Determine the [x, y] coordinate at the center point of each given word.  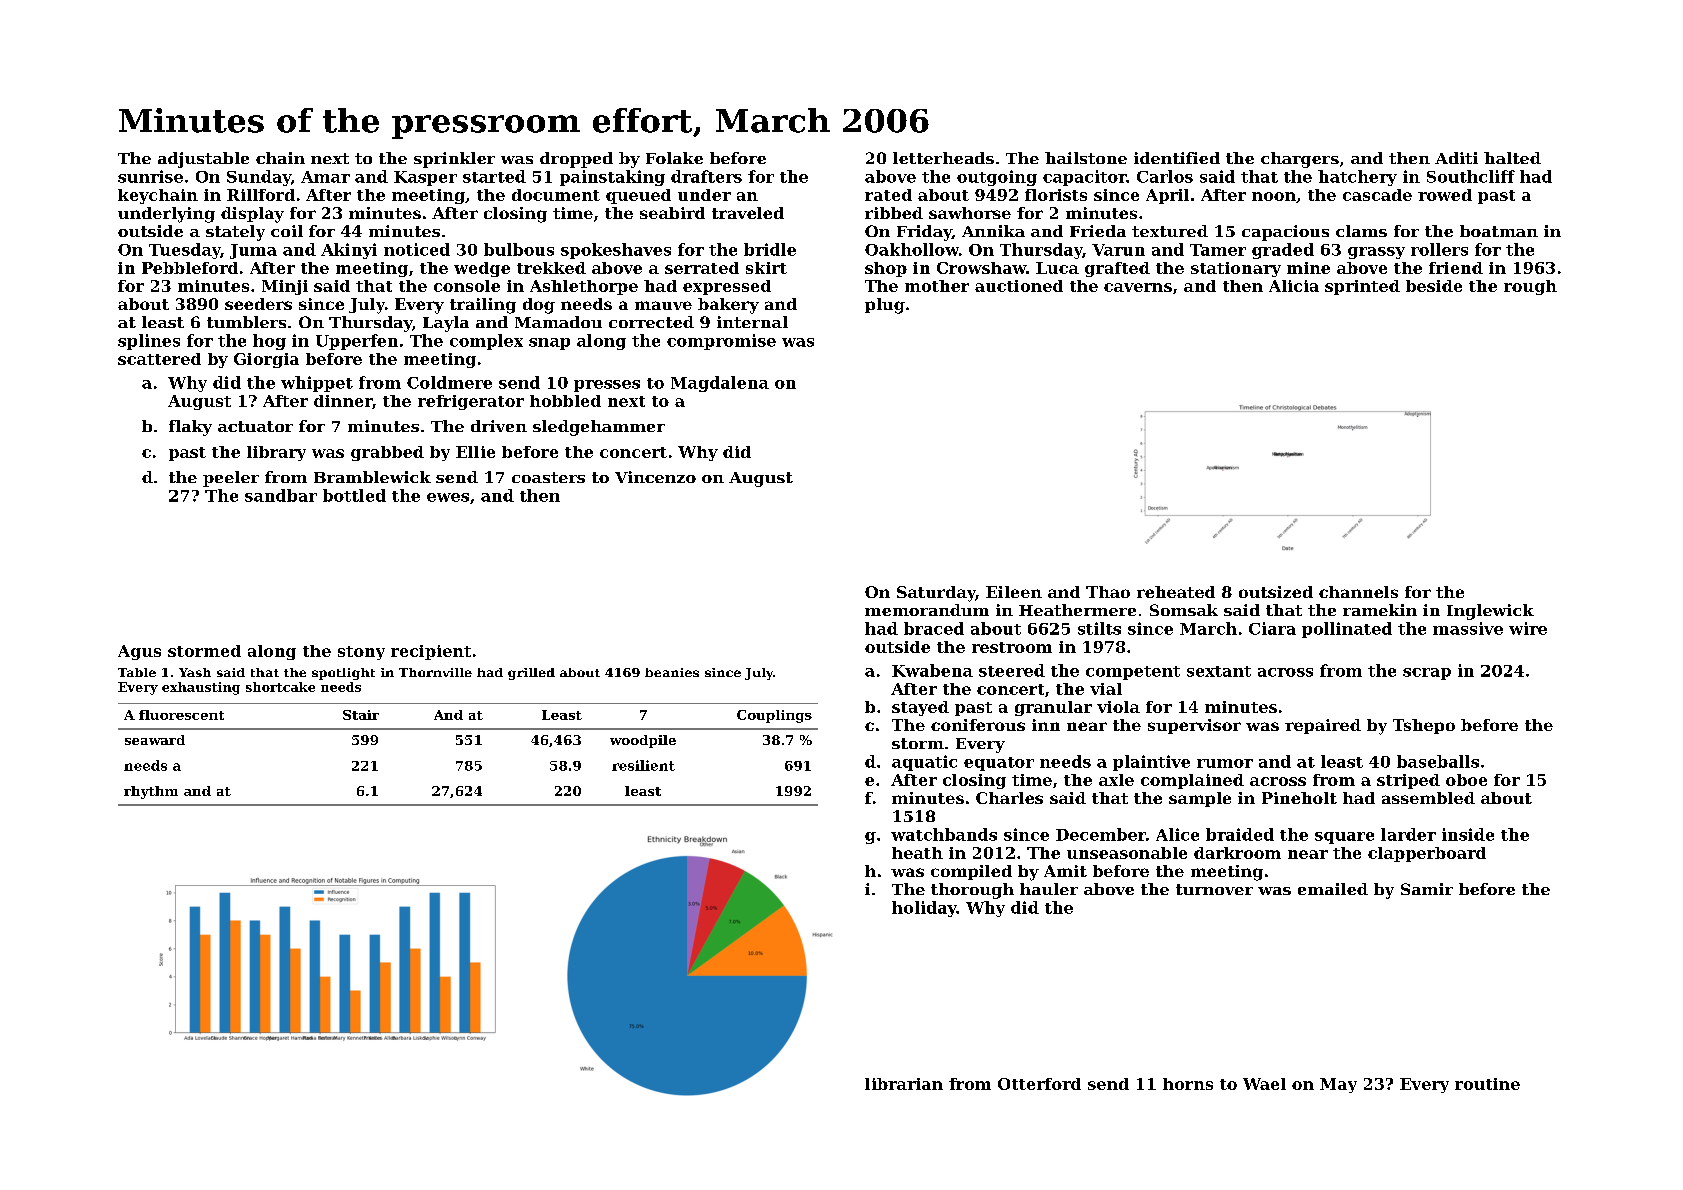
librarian [904, 1084]
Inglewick [1490, 612]
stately [235, 233]
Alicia [1294, 286]
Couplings [774, 716]
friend [1456, 268]
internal [752, 322]
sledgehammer [599, 428]
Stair [361, 715]
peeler [231, 479]
